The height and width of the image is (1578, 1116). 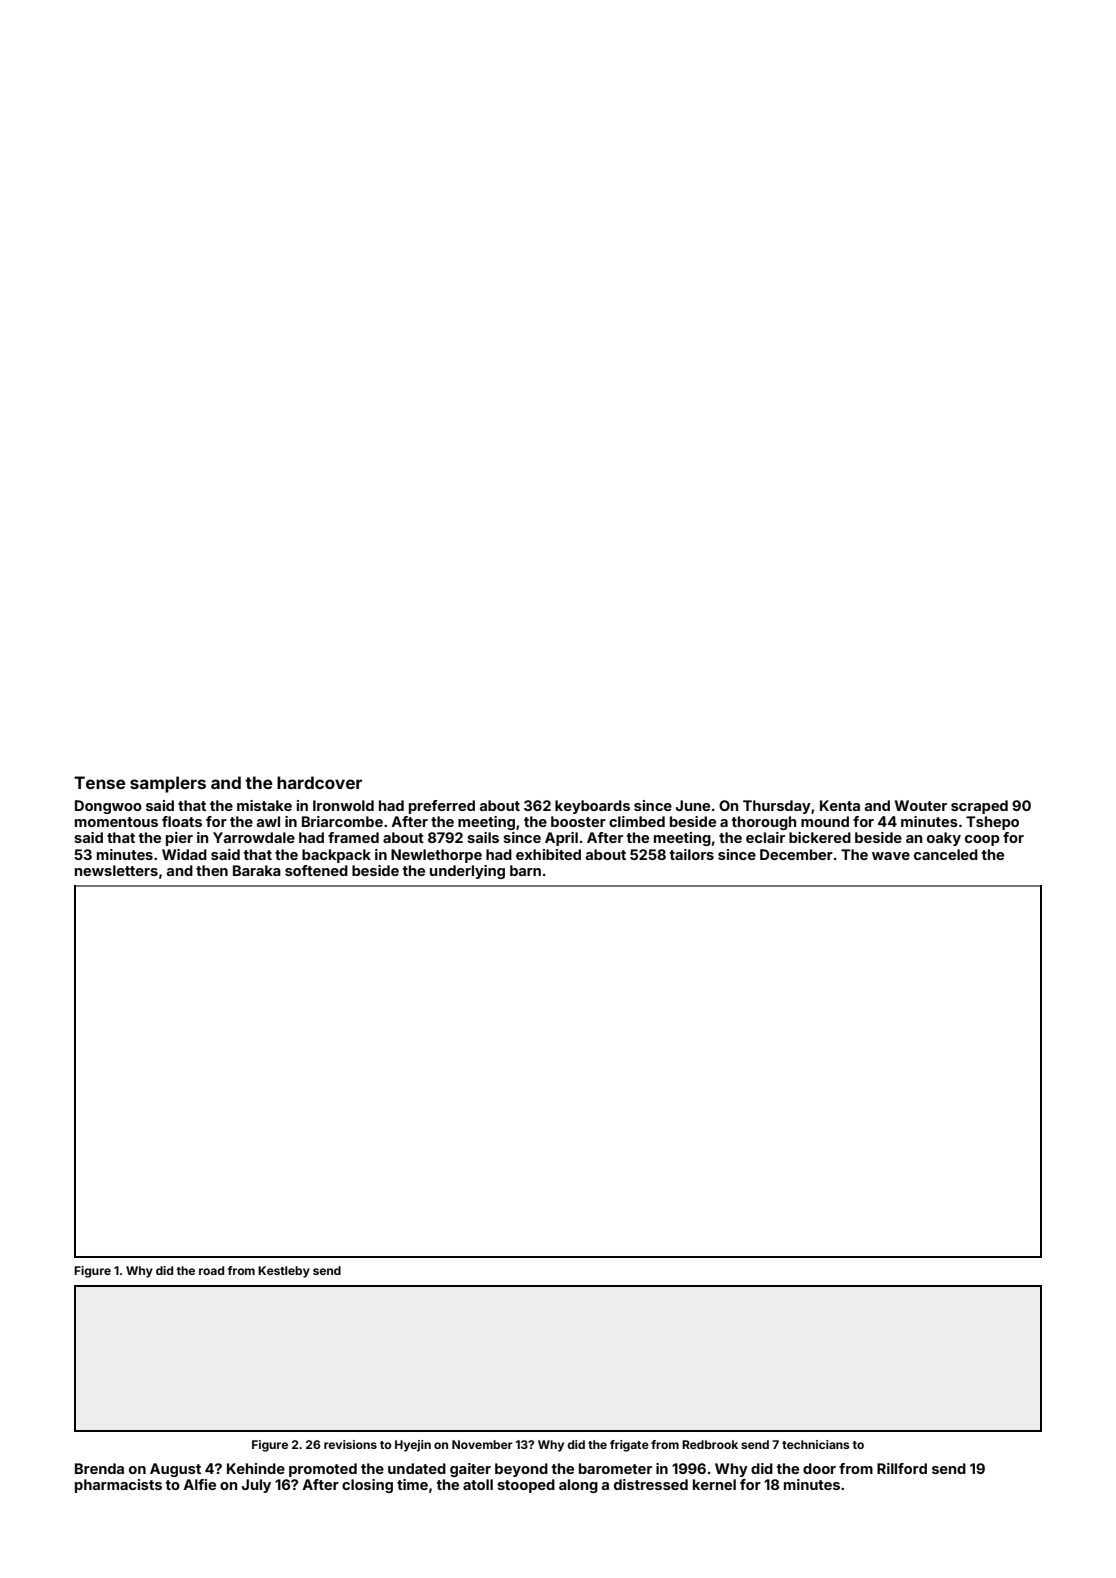 What do you see at coordinates (284, 1272) in the image?
I see `Kestleby` at bounding box center [284, 1272].
